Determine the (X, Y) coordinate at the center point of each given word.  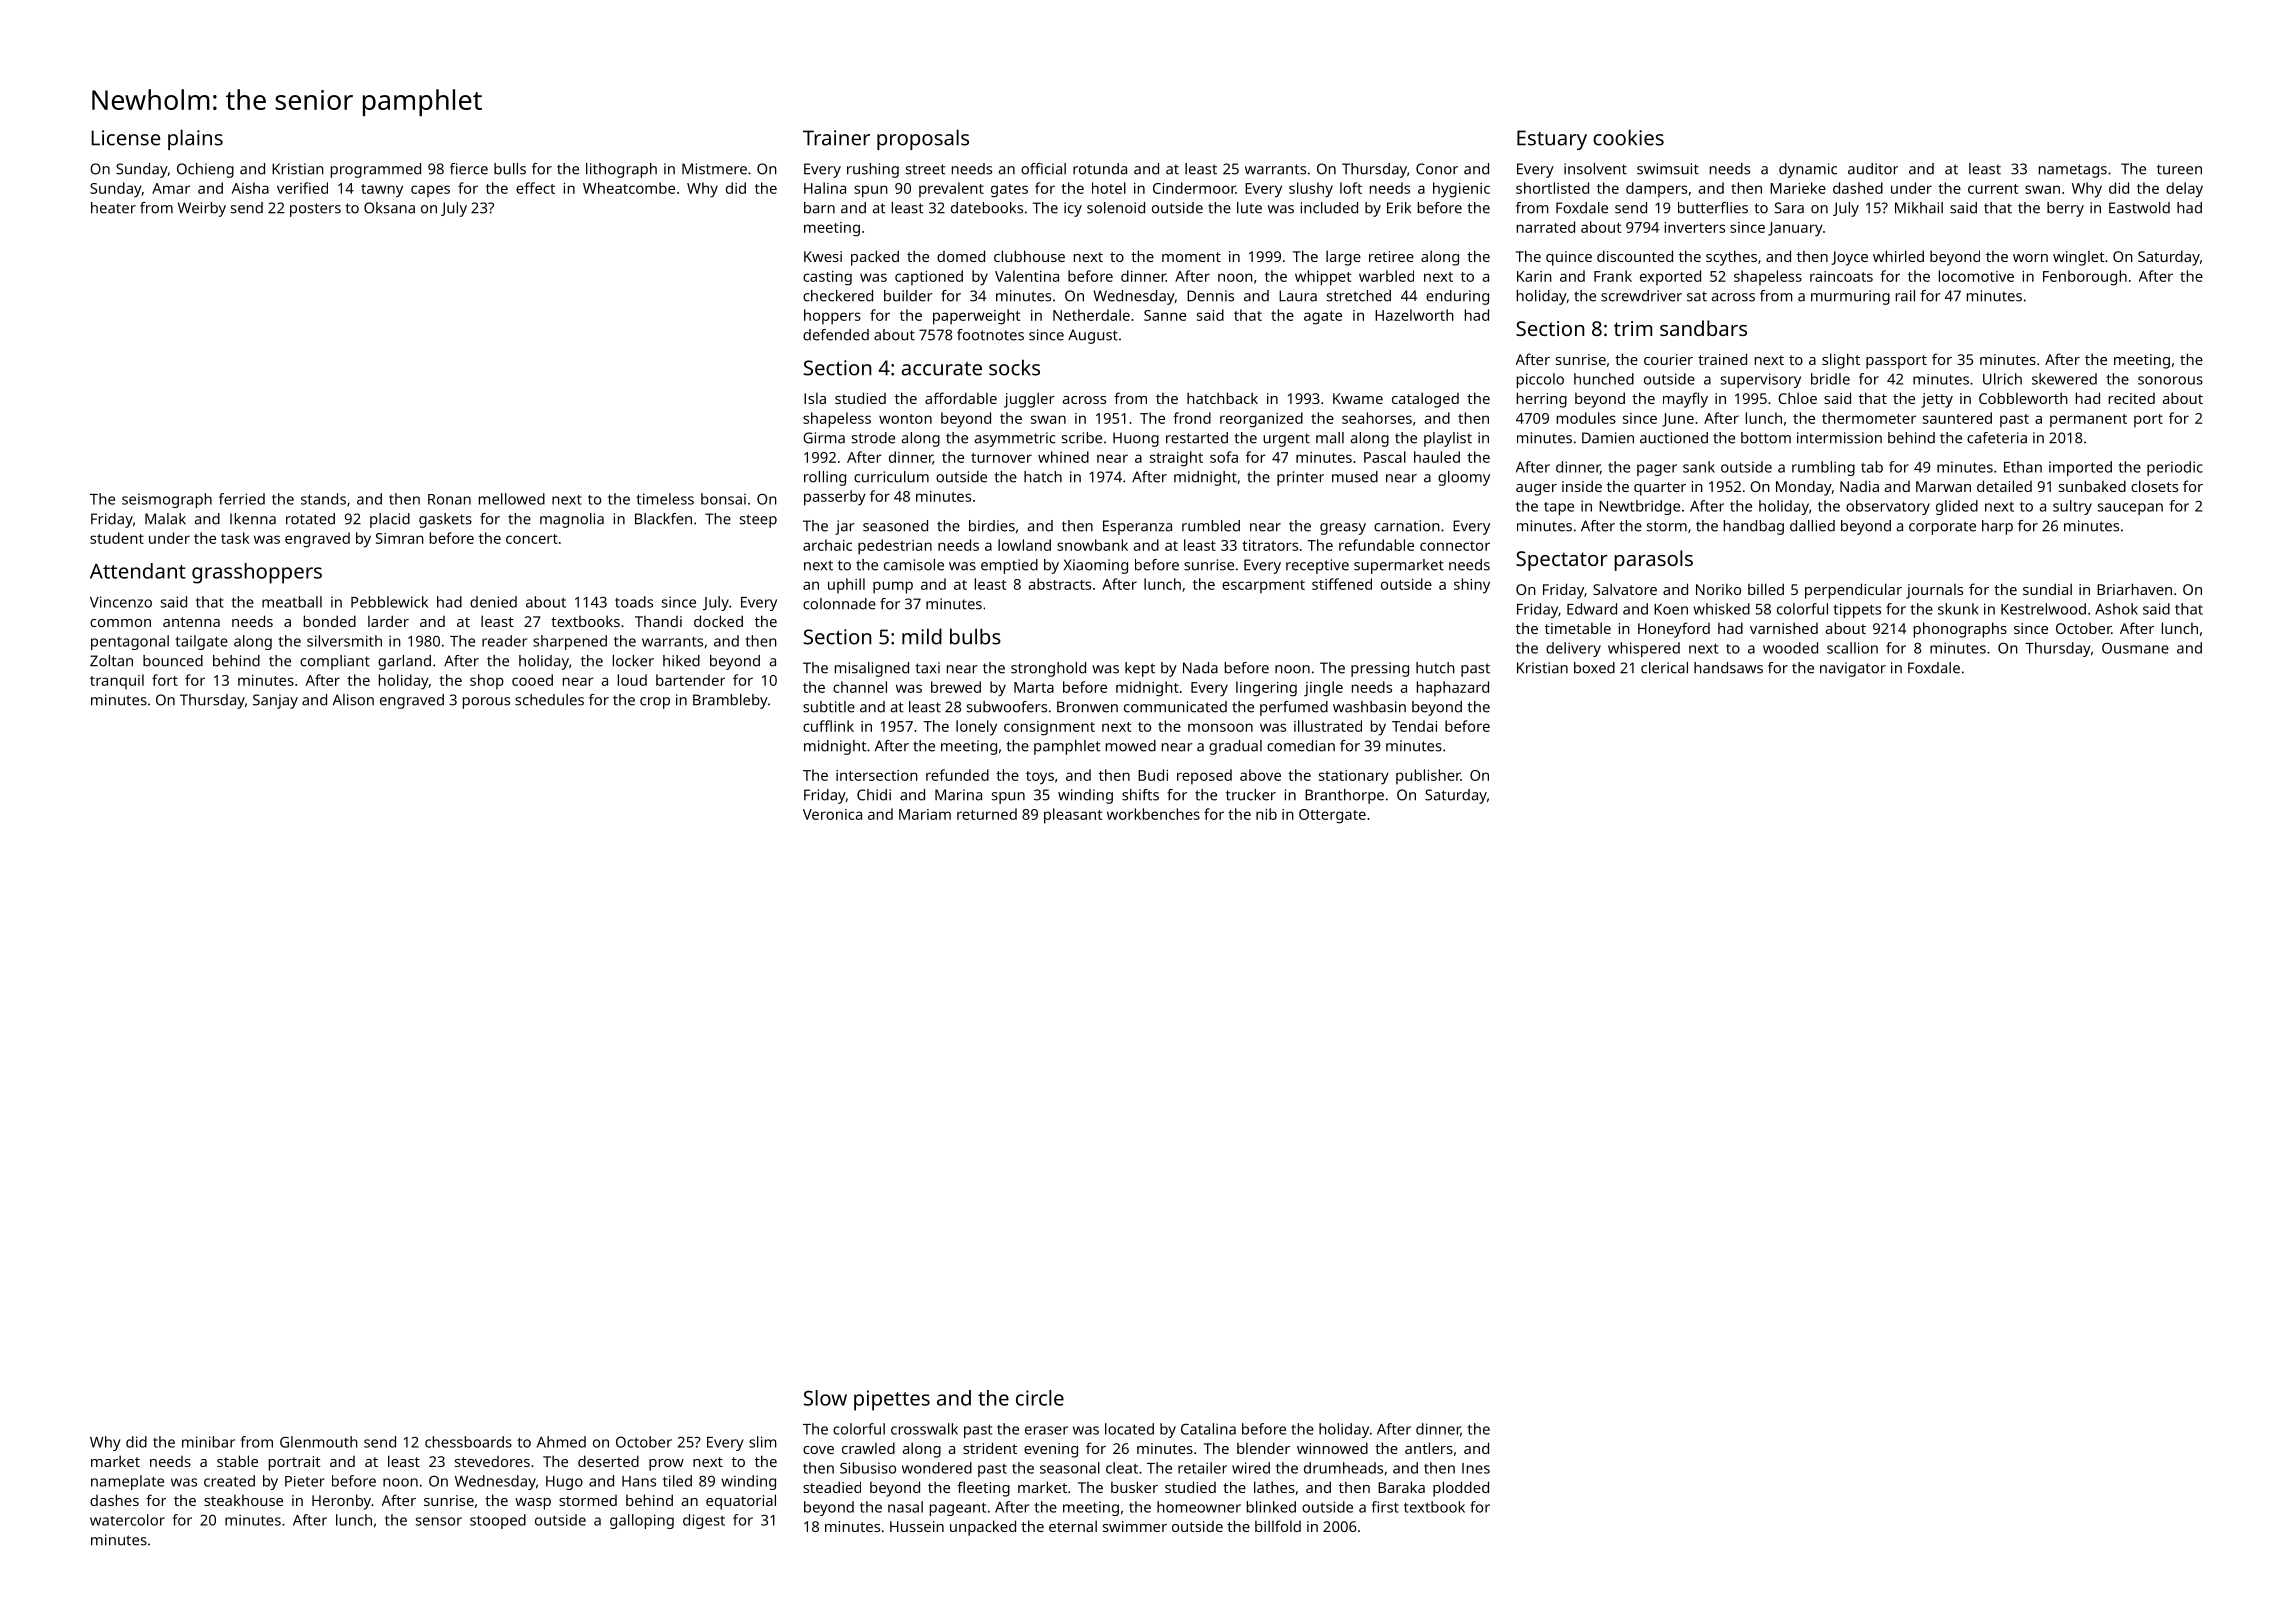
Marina (958, 795)
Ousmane (2135, 648)
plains (195, 139)
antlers (1429, 1448)
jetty (1937, 400)
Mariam (925, 814)
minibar (208, 1442)
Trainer (836, 138)
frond (1192, 418)
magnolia (572, 520)
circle (1040, 1398)
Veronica (832, 814)
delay (2184, 190)
